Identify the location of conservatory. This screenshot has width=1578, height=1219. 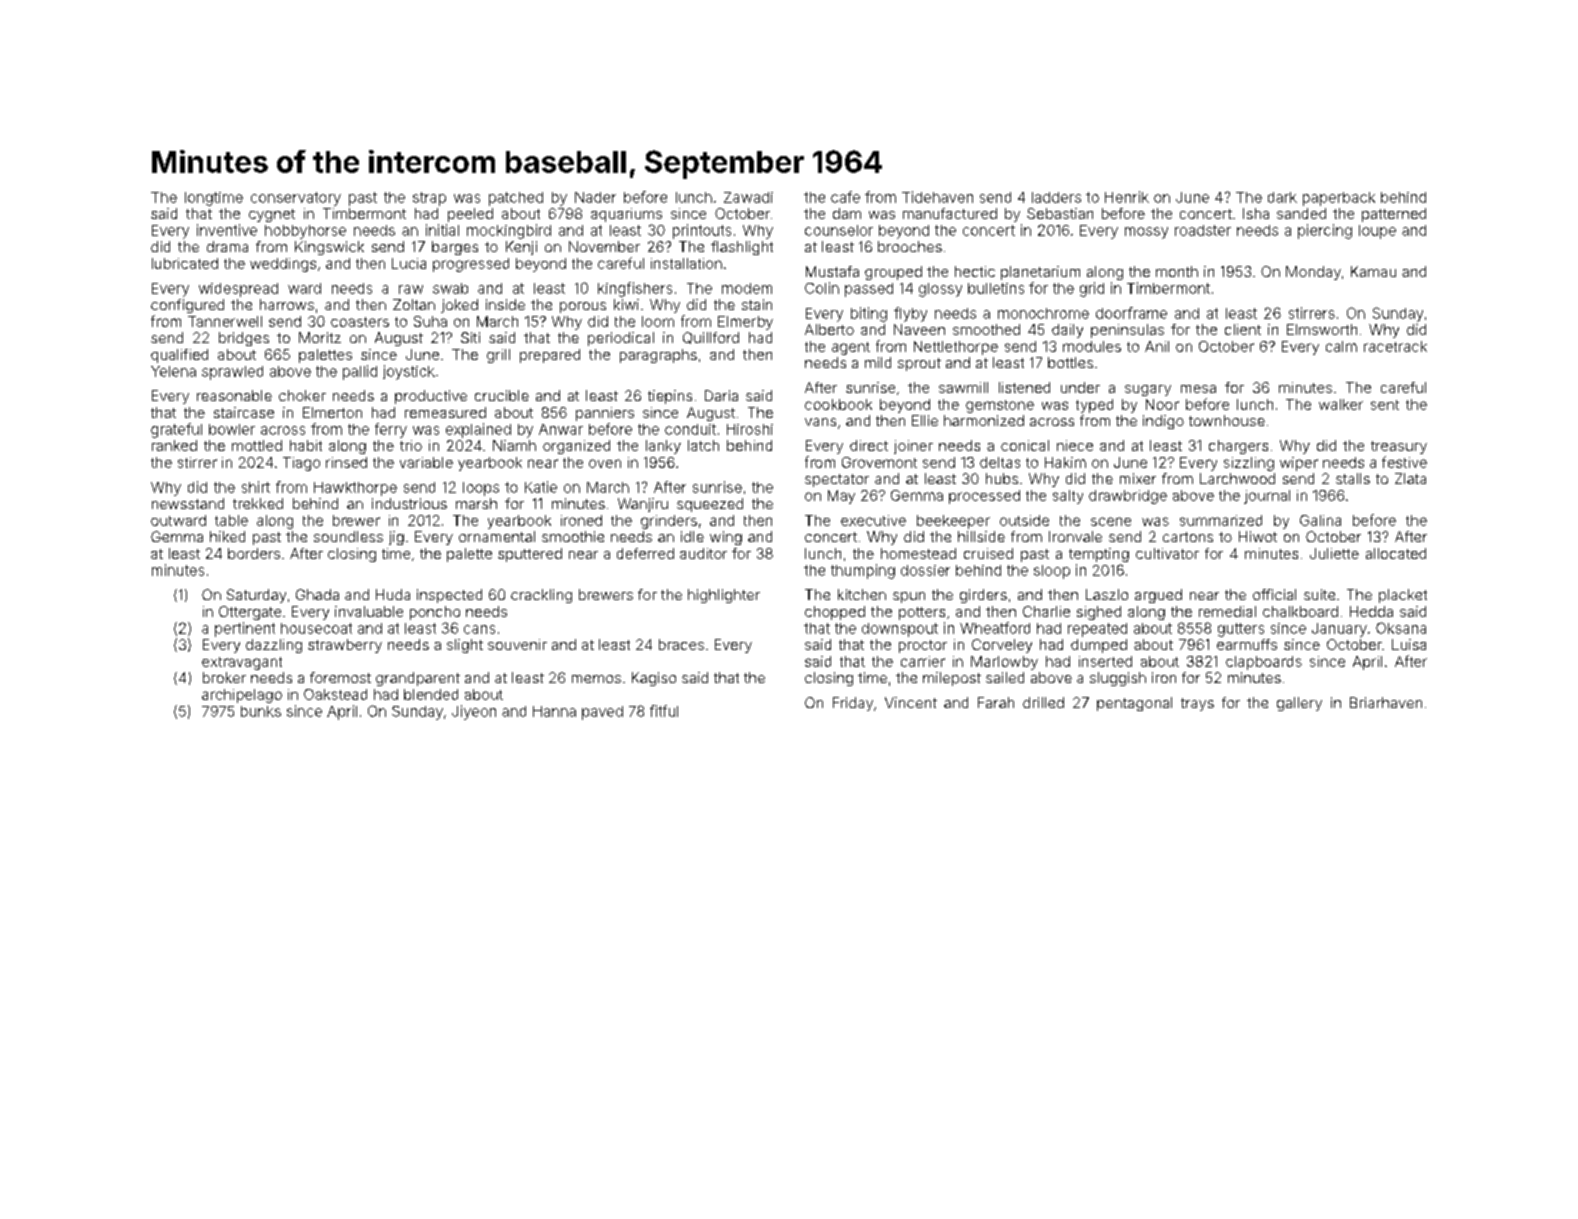
(296, 199).
